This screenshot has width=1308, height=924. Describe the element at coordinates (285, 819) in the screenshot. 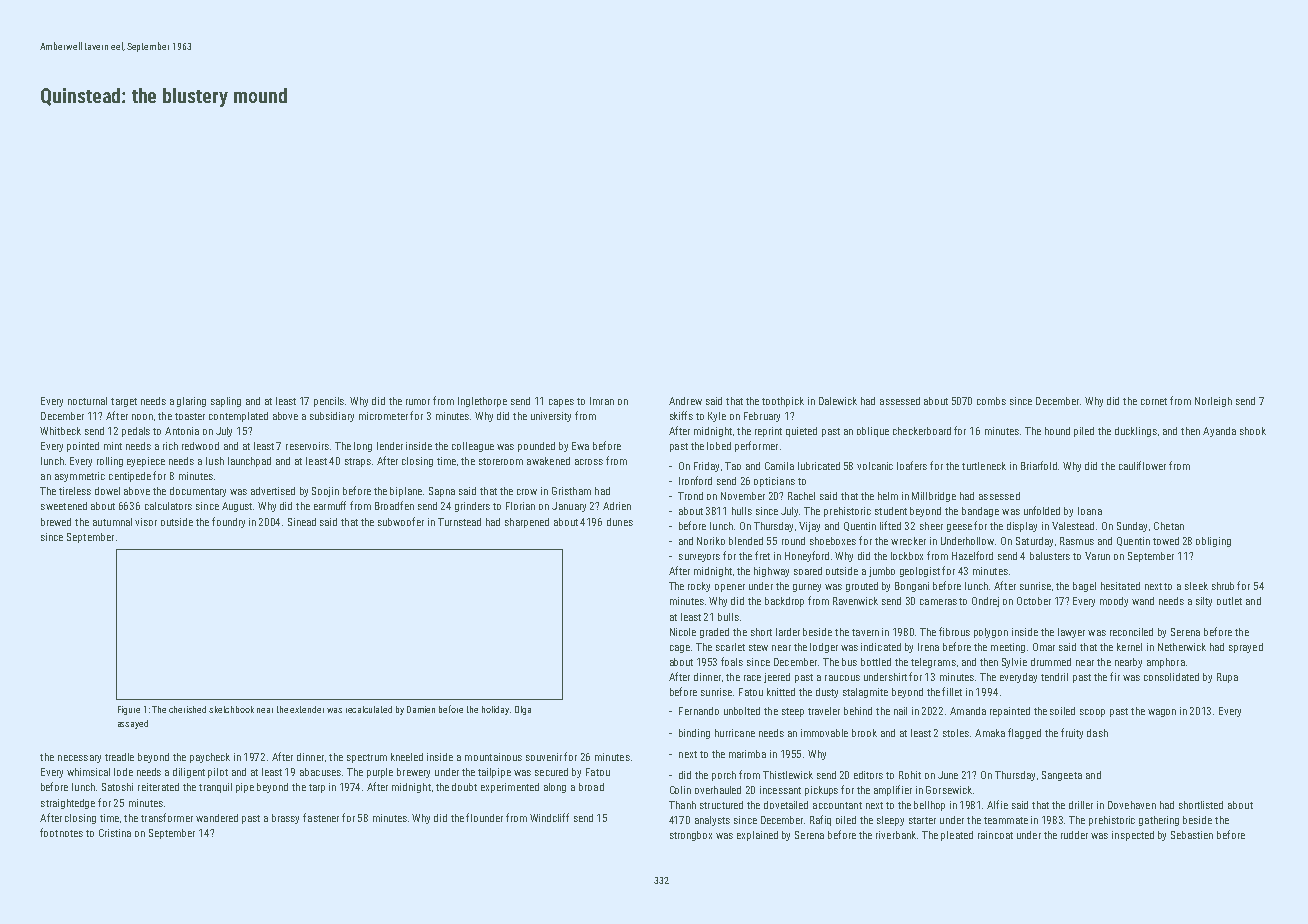

I see `brassy` at that location.
